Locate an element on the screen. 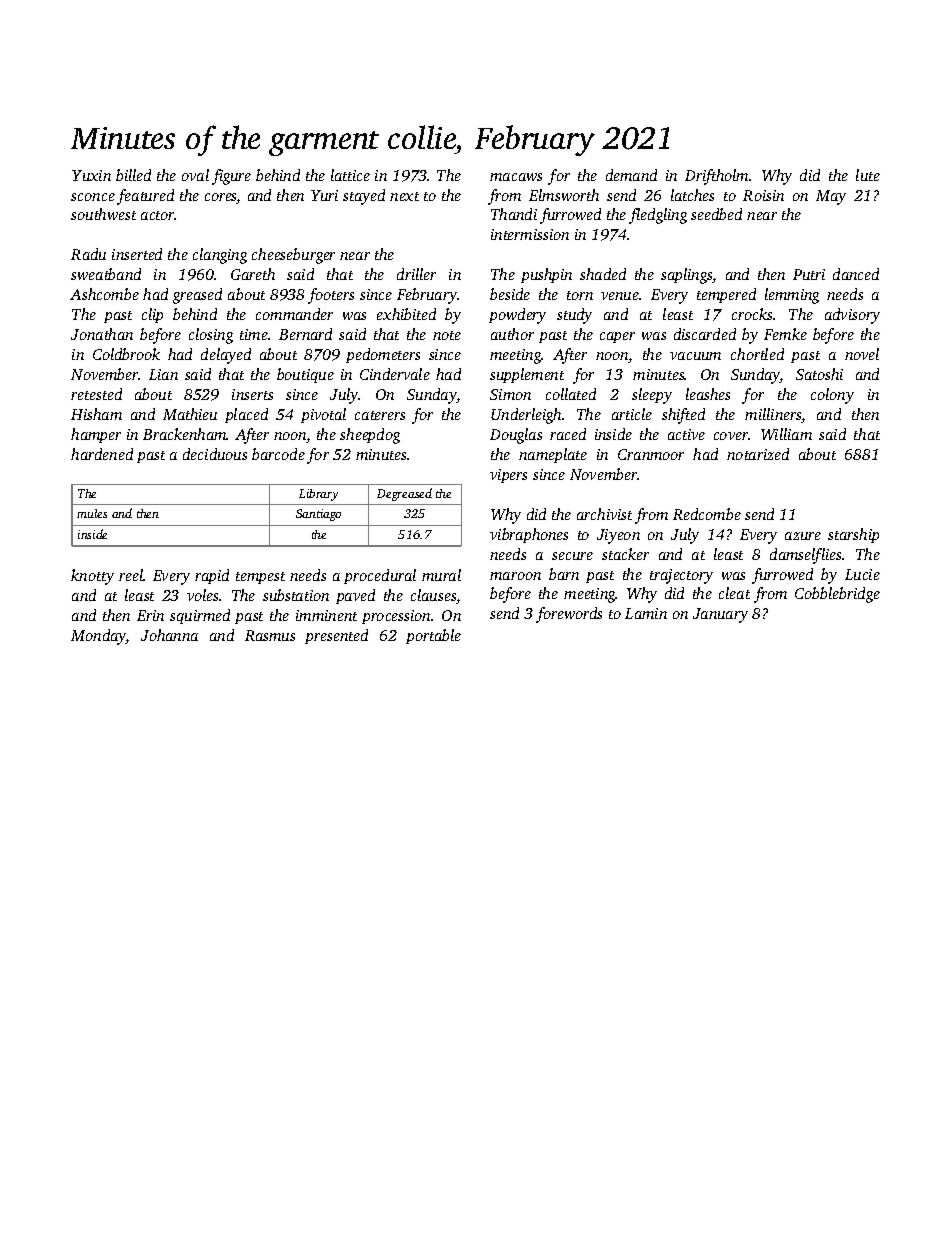 The image size is (952, 1233). Roisin is located at coordinates (763, 195).
